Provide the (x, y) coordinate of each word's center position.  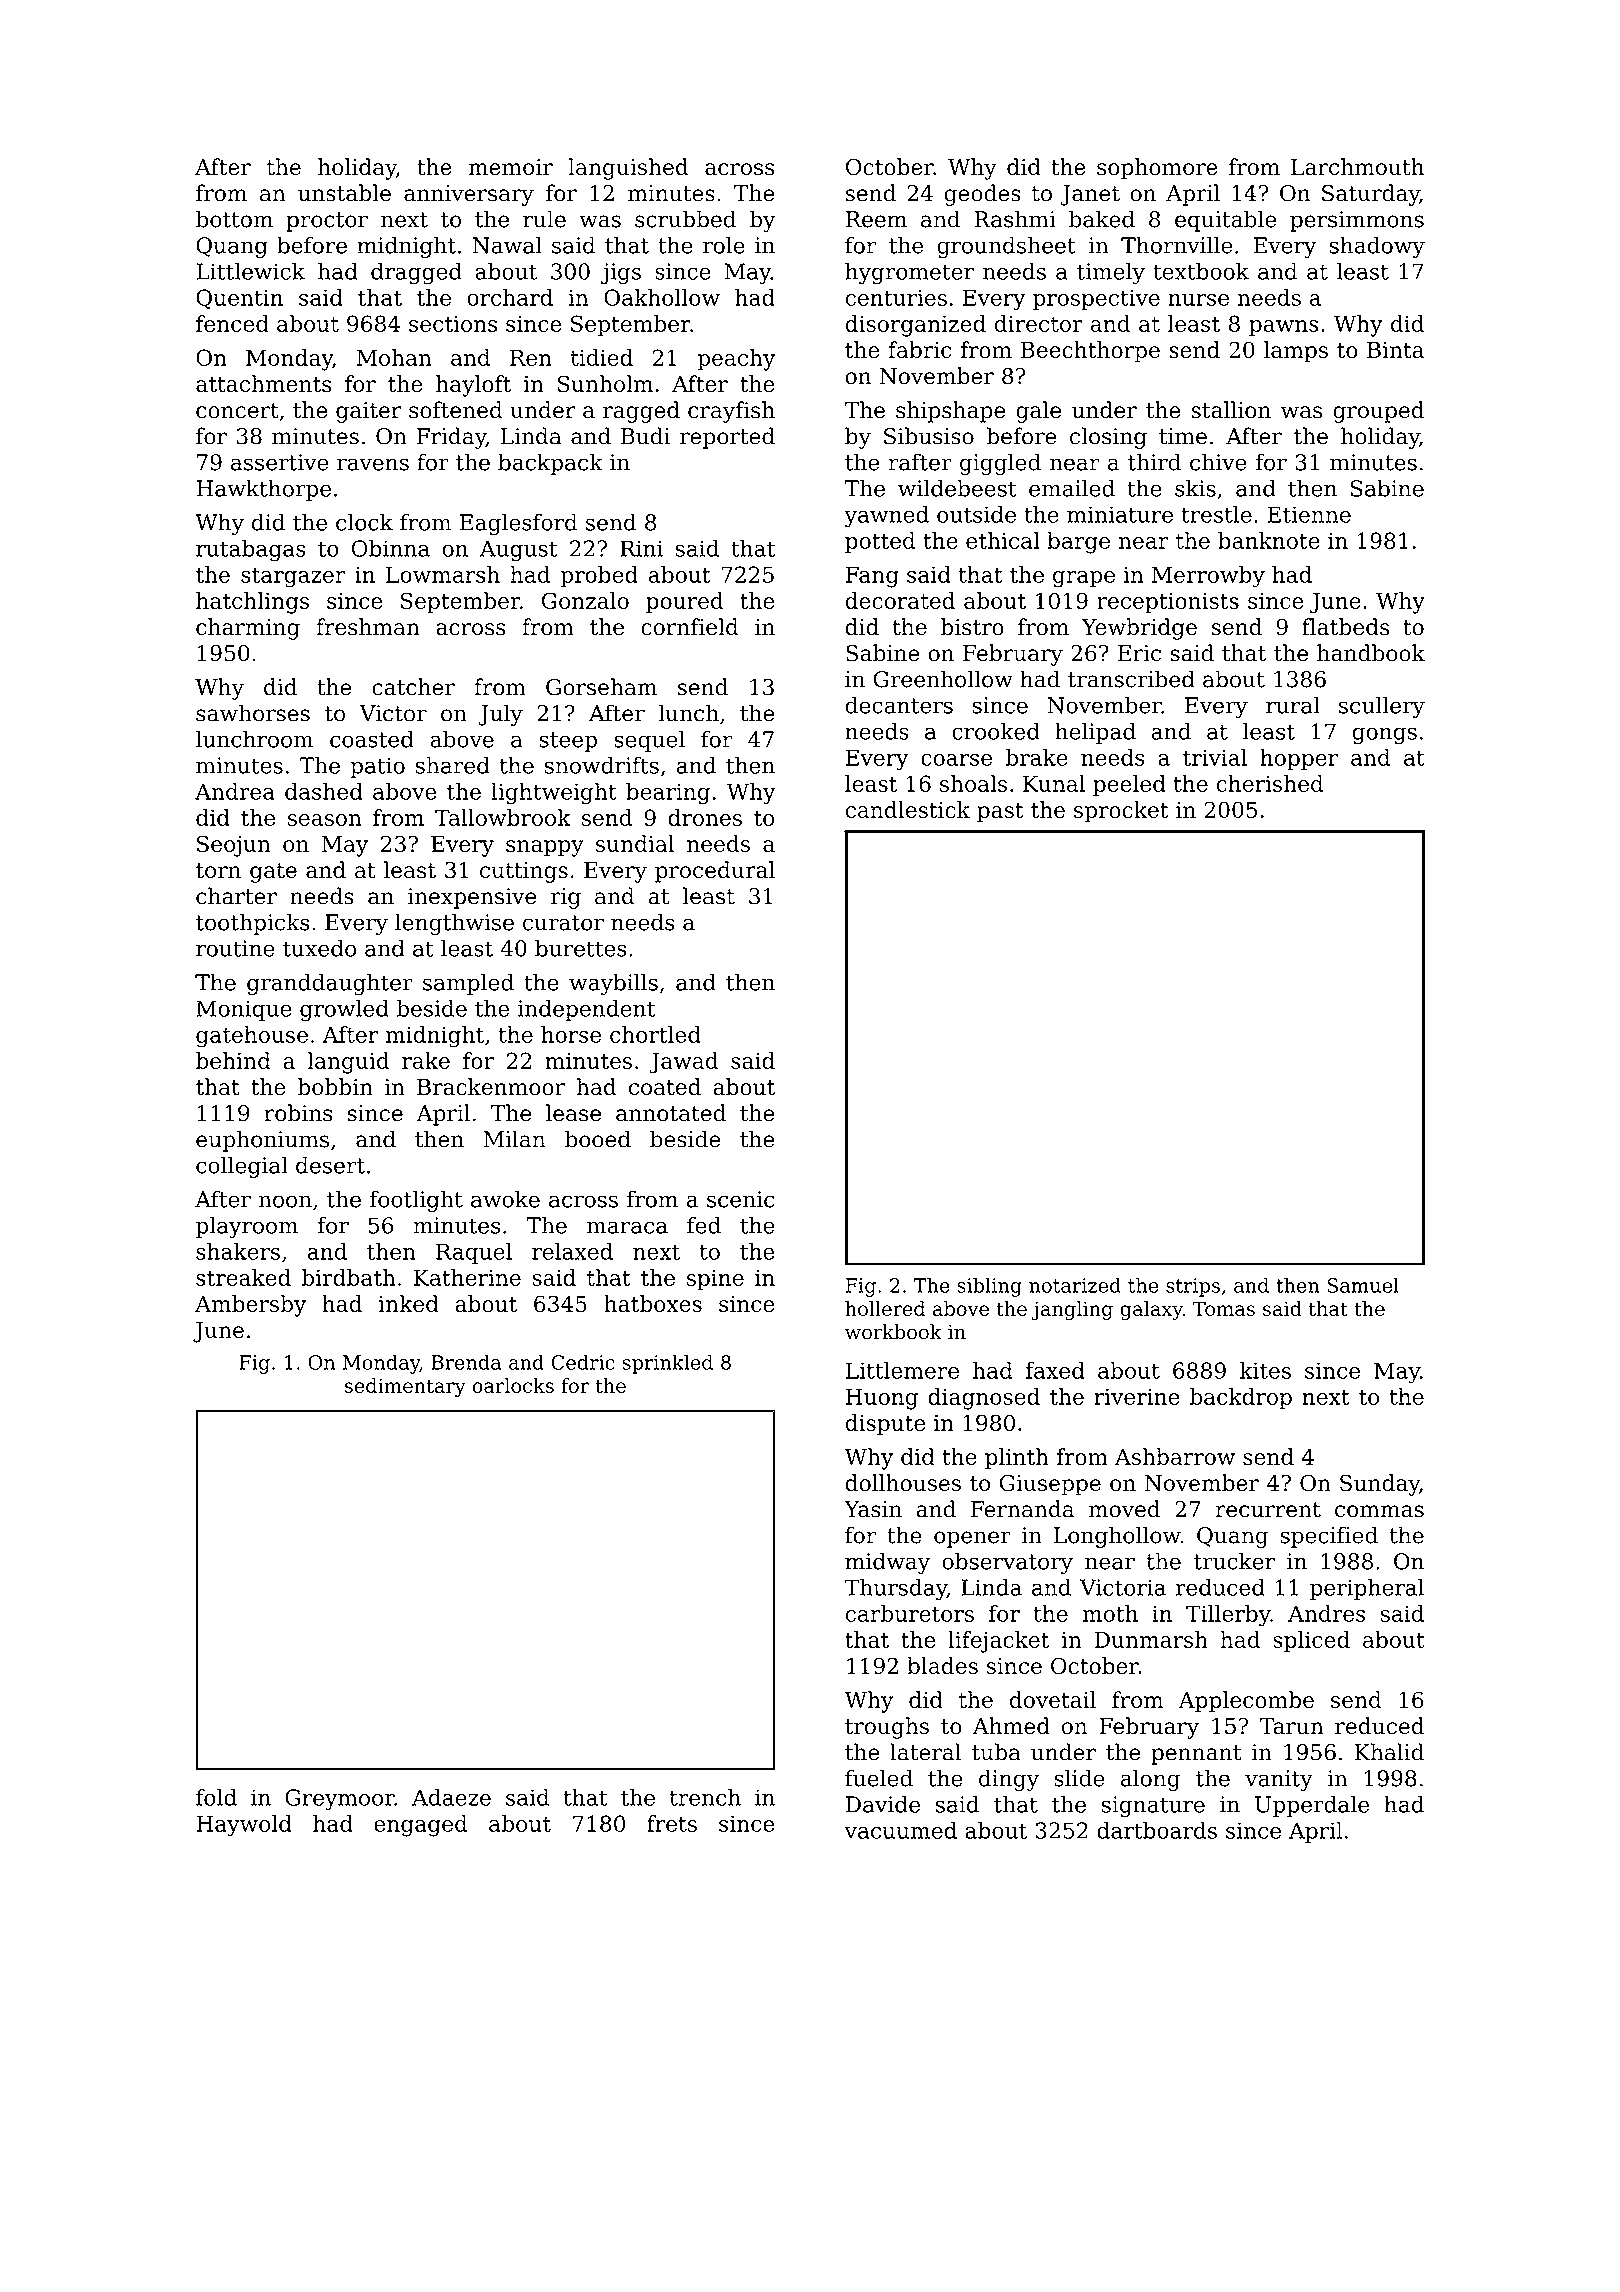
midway (887, 1563)
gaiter (368, 412)
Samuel (1363, 1285)
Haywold (244, 1826)
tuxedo (319, 948)
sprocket (1121, 812)
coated (665, 1086)
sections (453, 323)
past (1000, 813)
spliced (1311, 1642)
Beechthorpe (1090, 352)
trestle (1216, 514)
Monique (244, 1010)
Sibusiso (929, 436)
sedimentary (405, 1387)
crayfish (731, 412)
